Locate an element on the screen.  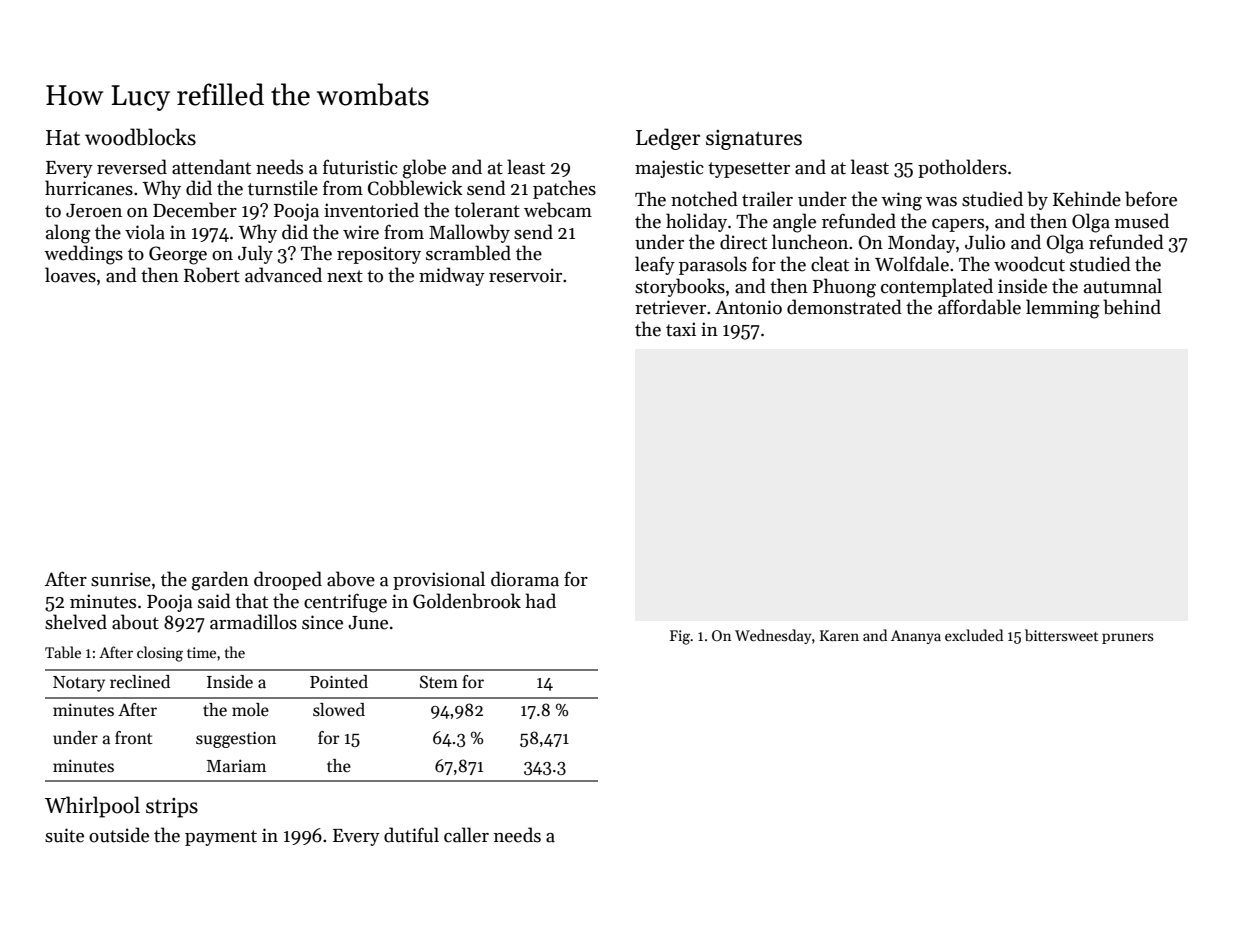
caller is located at coordinates (466, 835).
